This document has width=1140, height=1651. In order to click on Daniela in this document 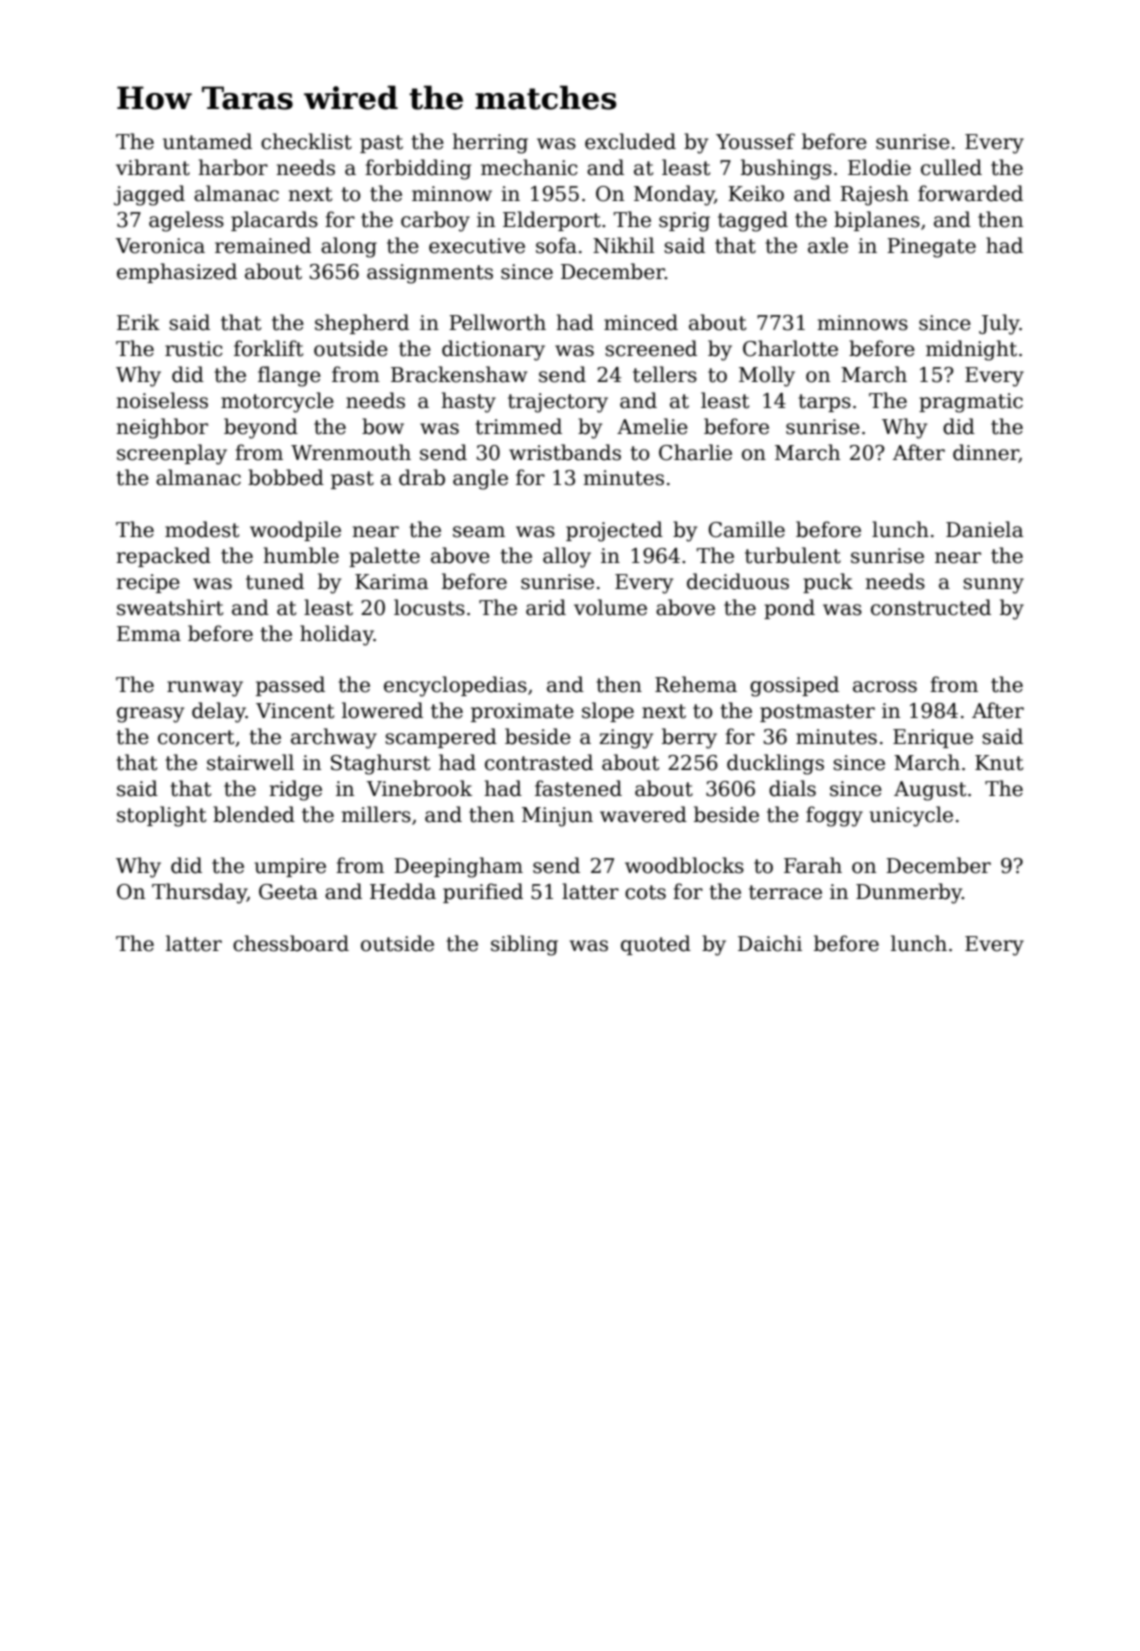, I will do `click(984, 529)`.
